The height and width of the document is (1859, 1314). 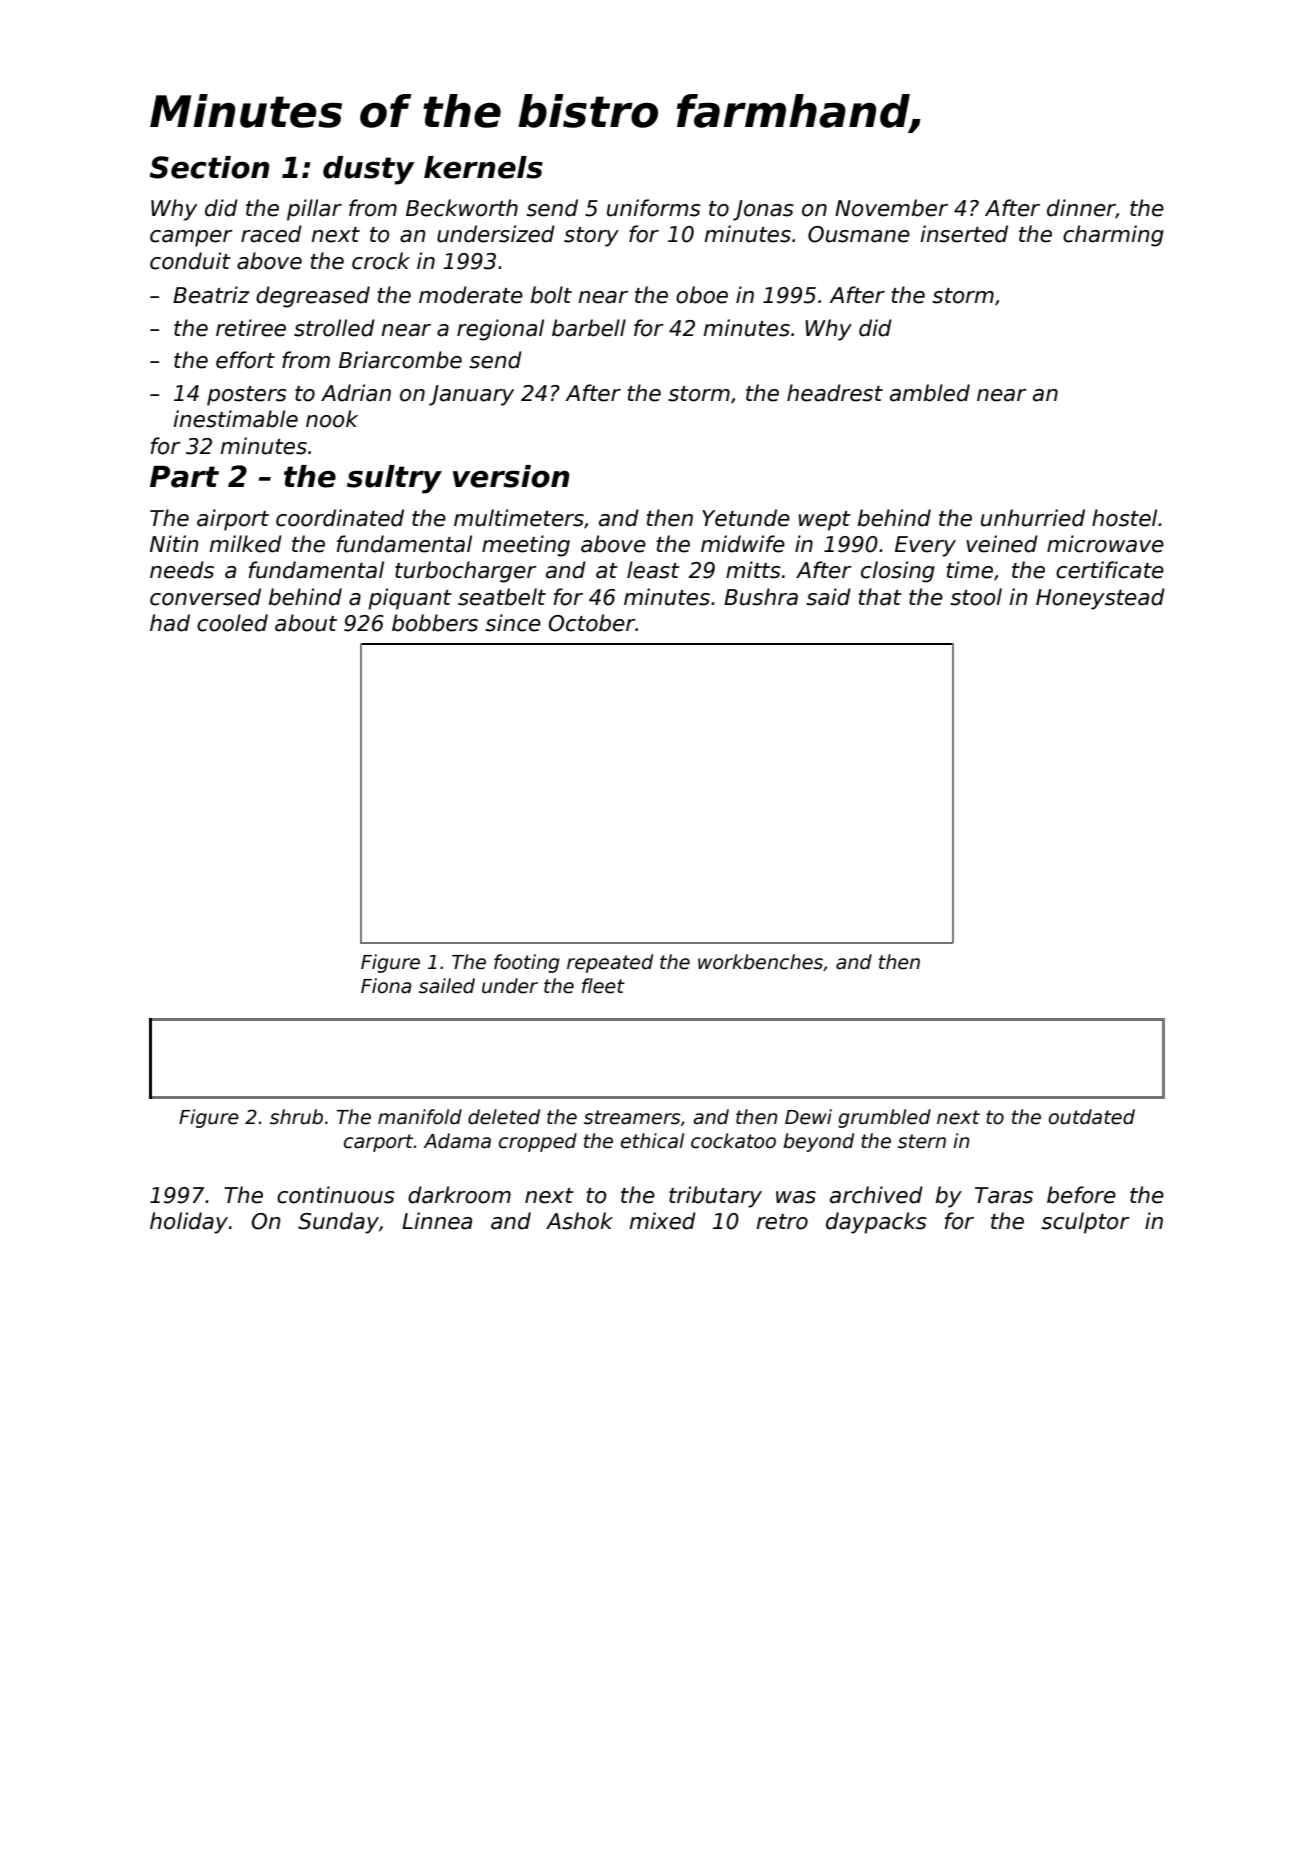 I want to click on sultry, so click(x=394, y=479).
